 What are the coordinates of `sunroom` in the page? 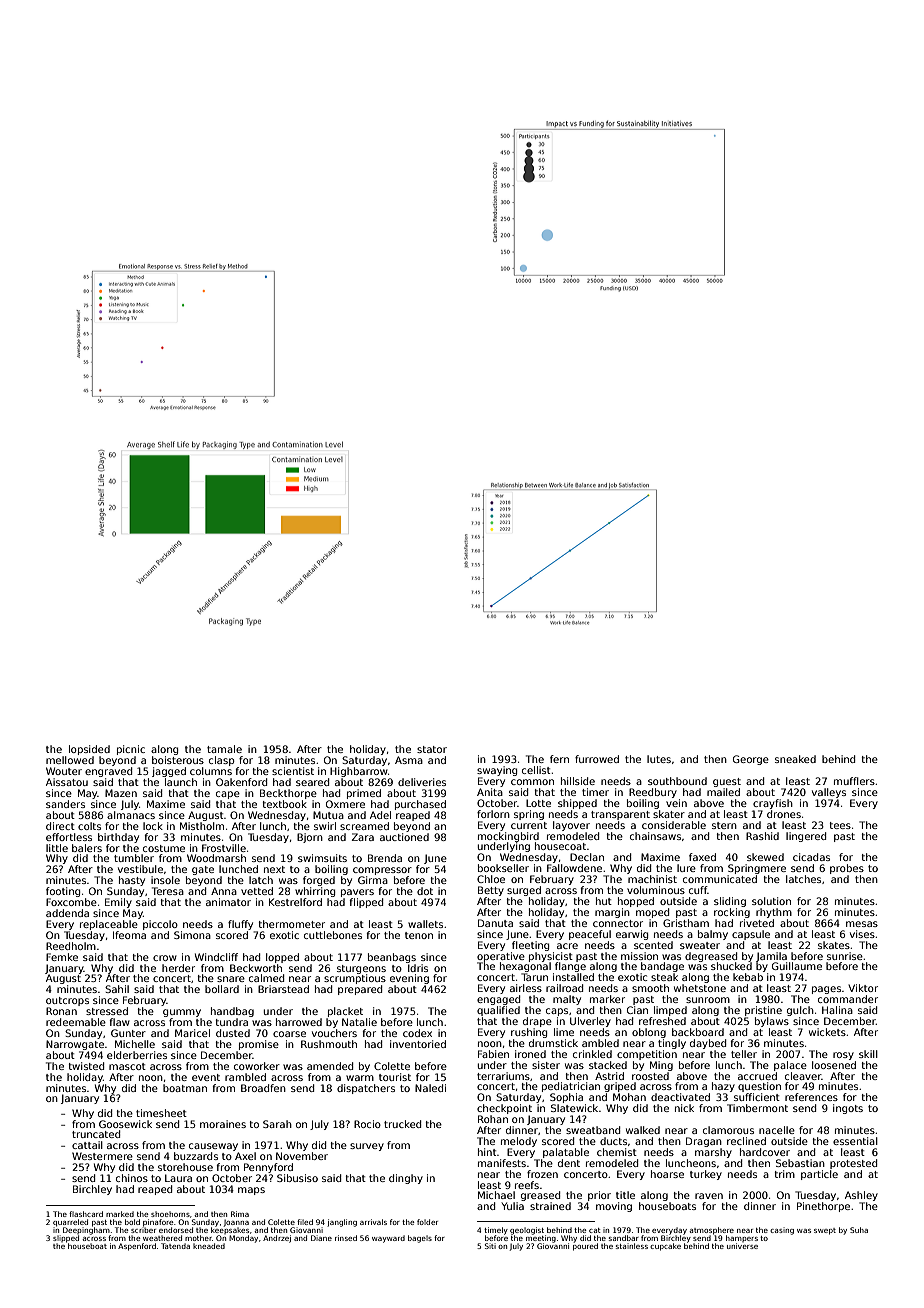 It's located at (708, 1000).
